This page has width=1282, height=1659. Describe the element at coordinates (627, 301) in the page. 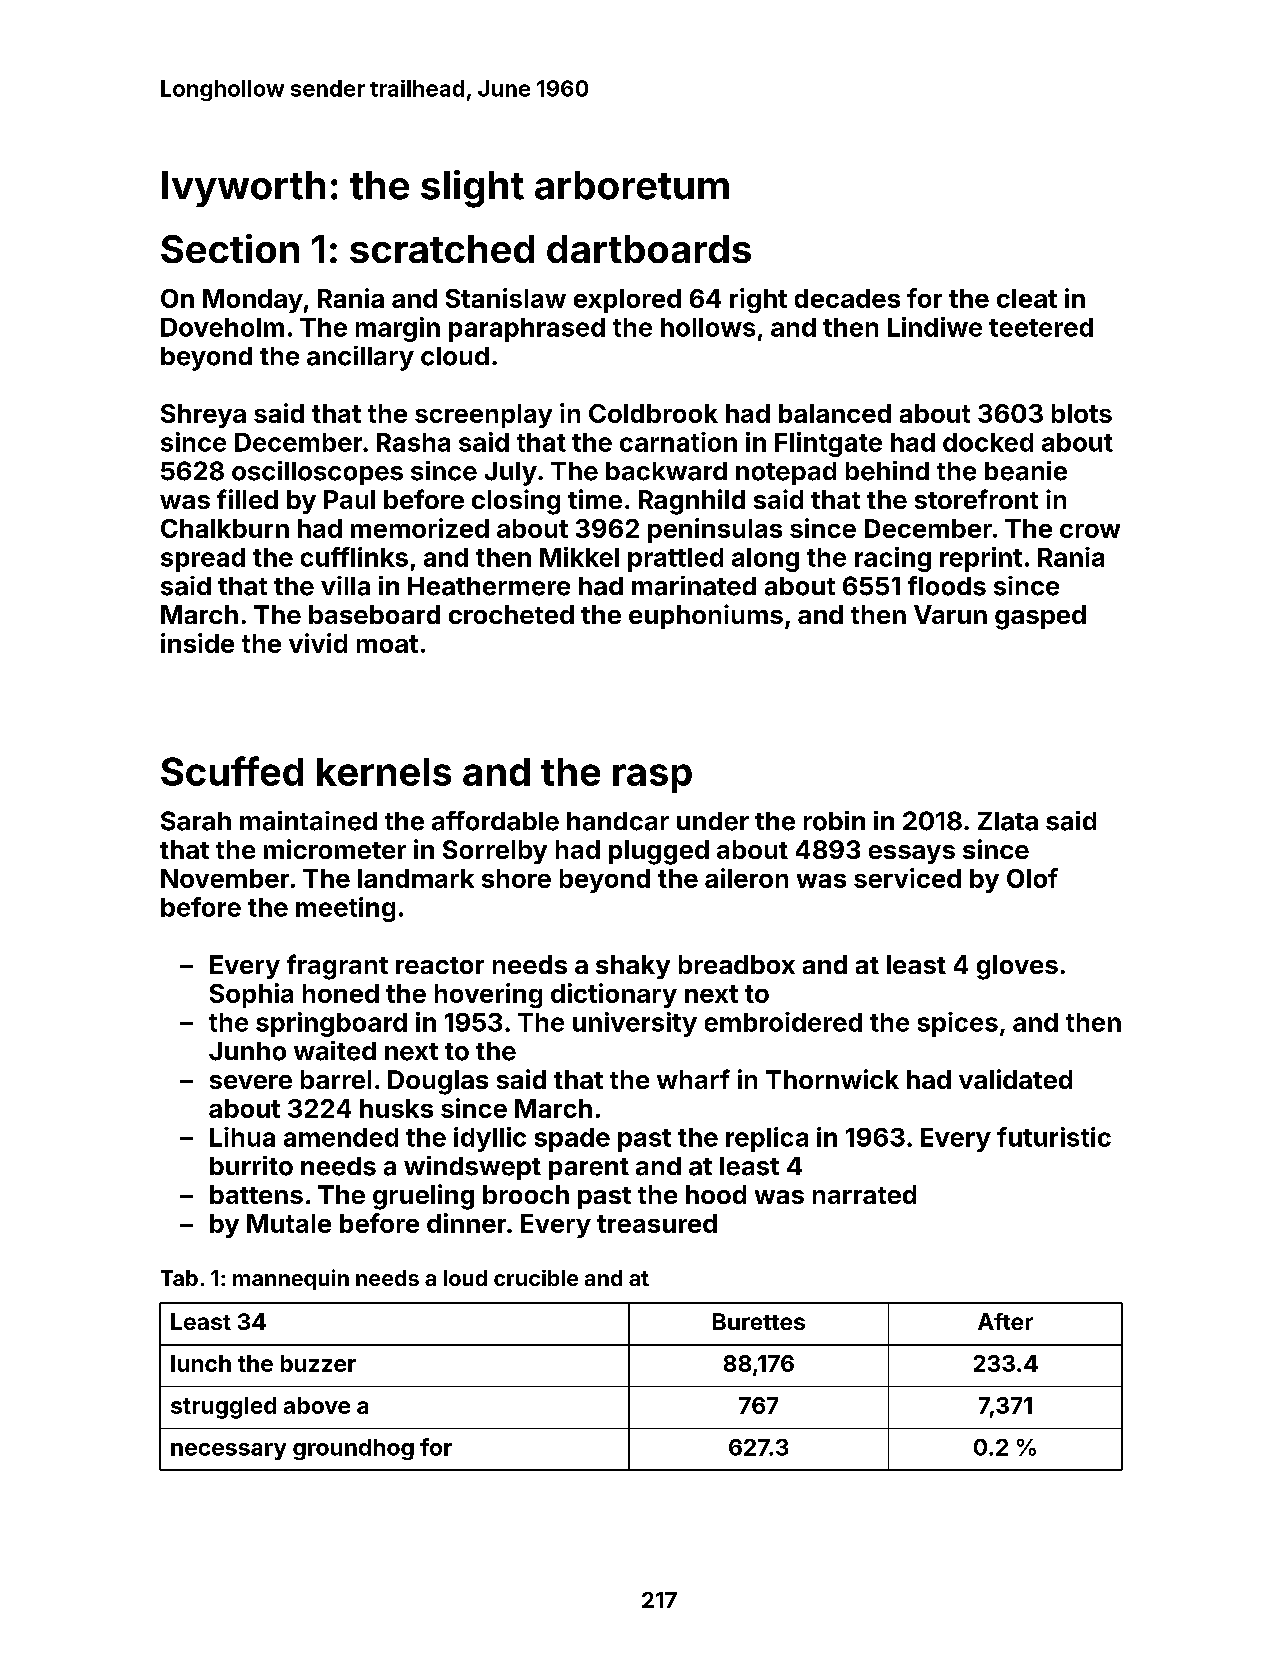

I see `explored` at that location.
